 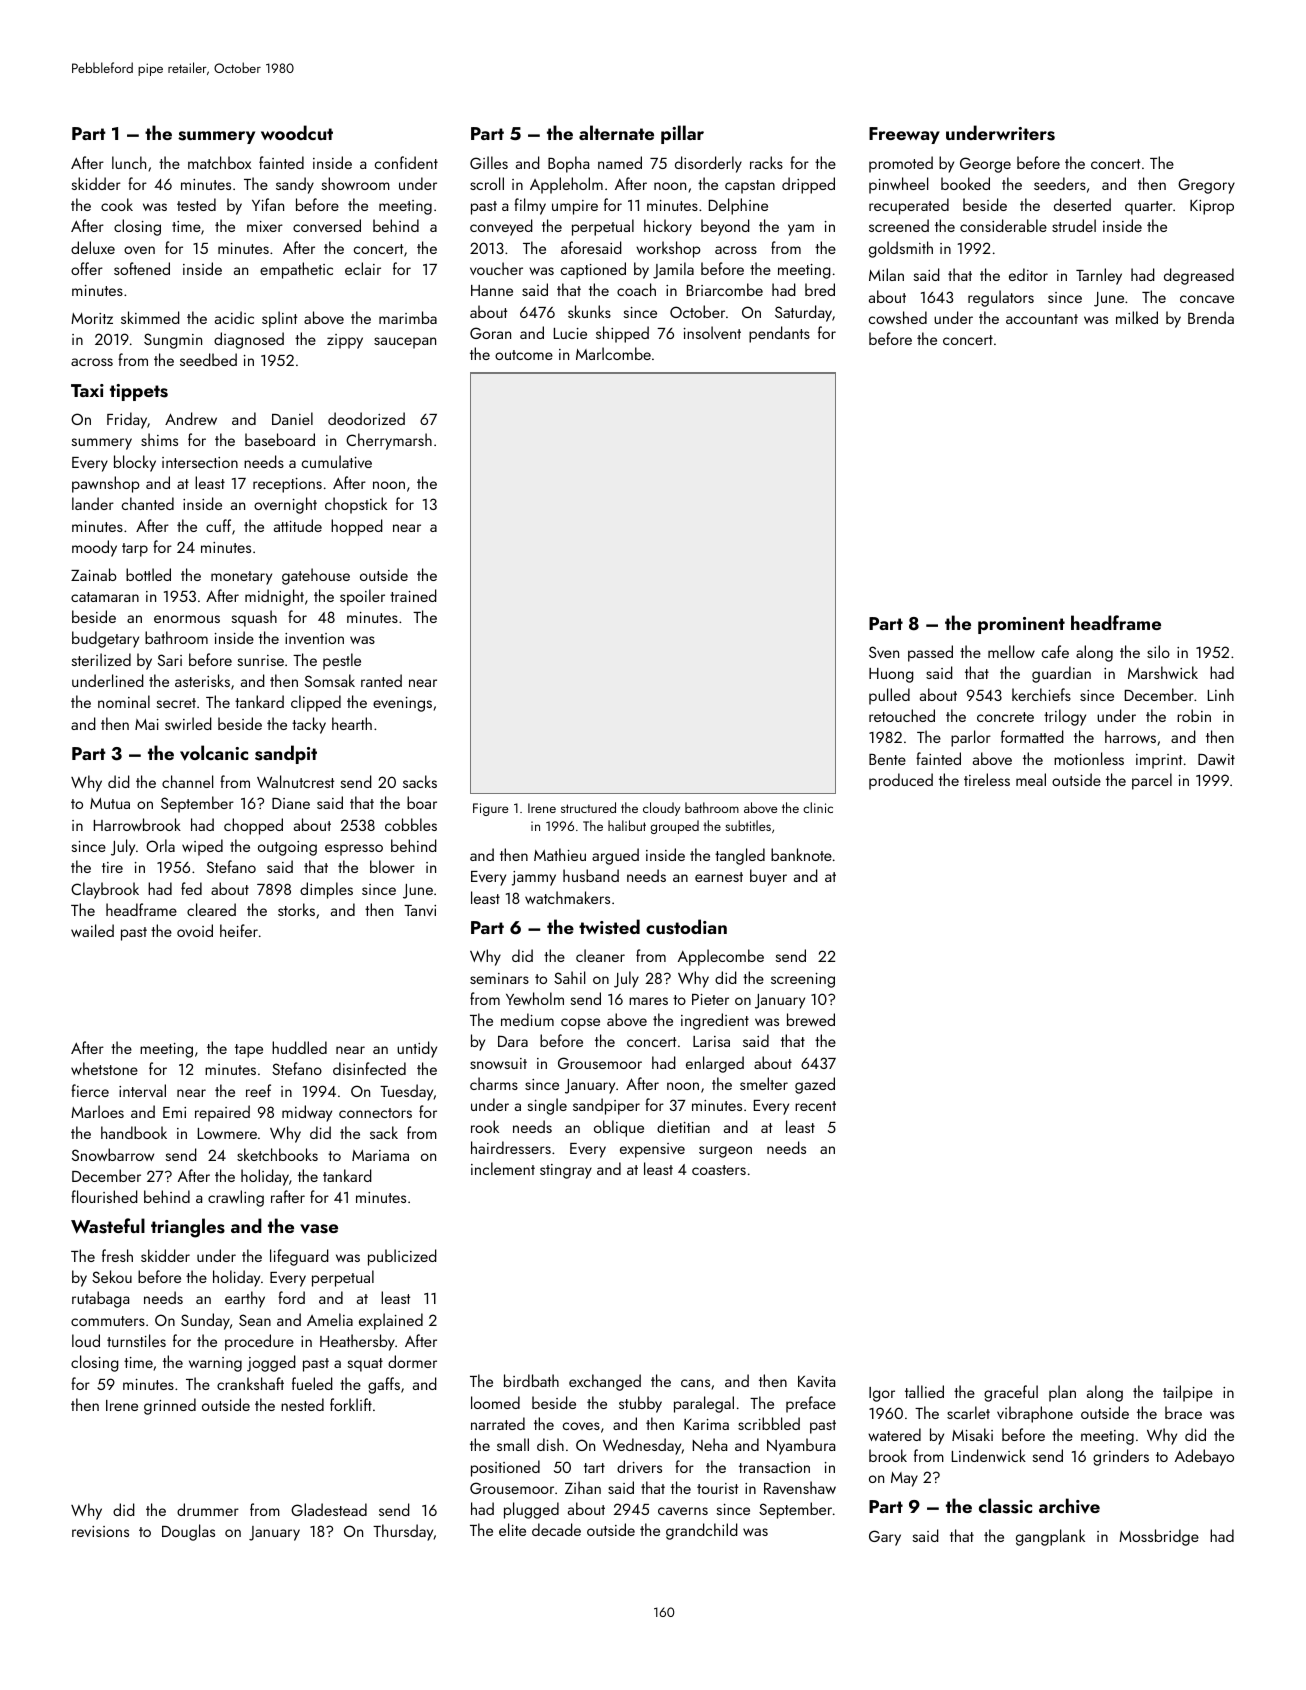 What do you see at coordinates (815, 1085) in the screenshot?
I see `gazed` at bounding box center [815, 1085].
